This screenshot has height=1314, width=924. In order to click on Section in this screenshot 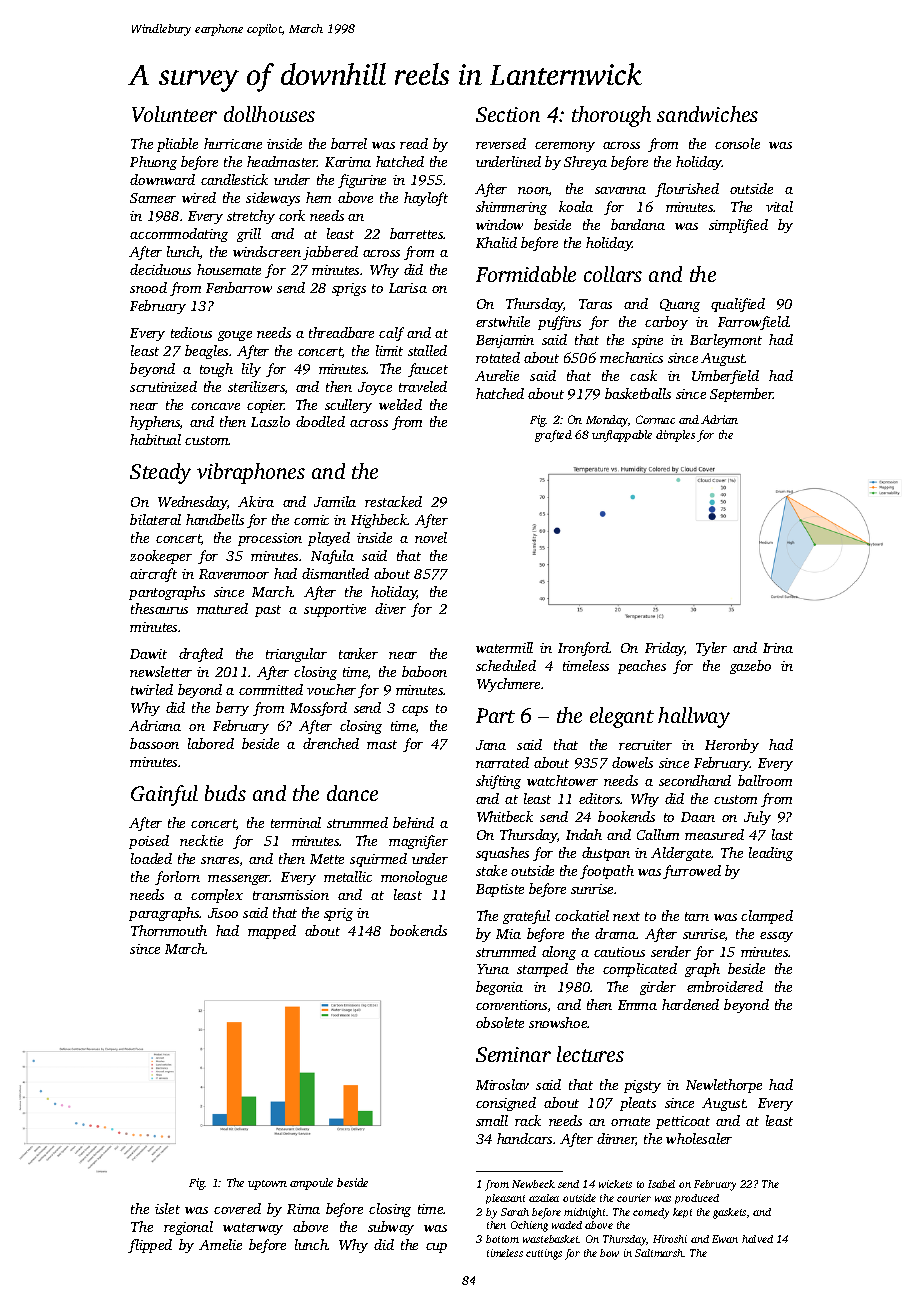, I will do `click(508, 114)`.
